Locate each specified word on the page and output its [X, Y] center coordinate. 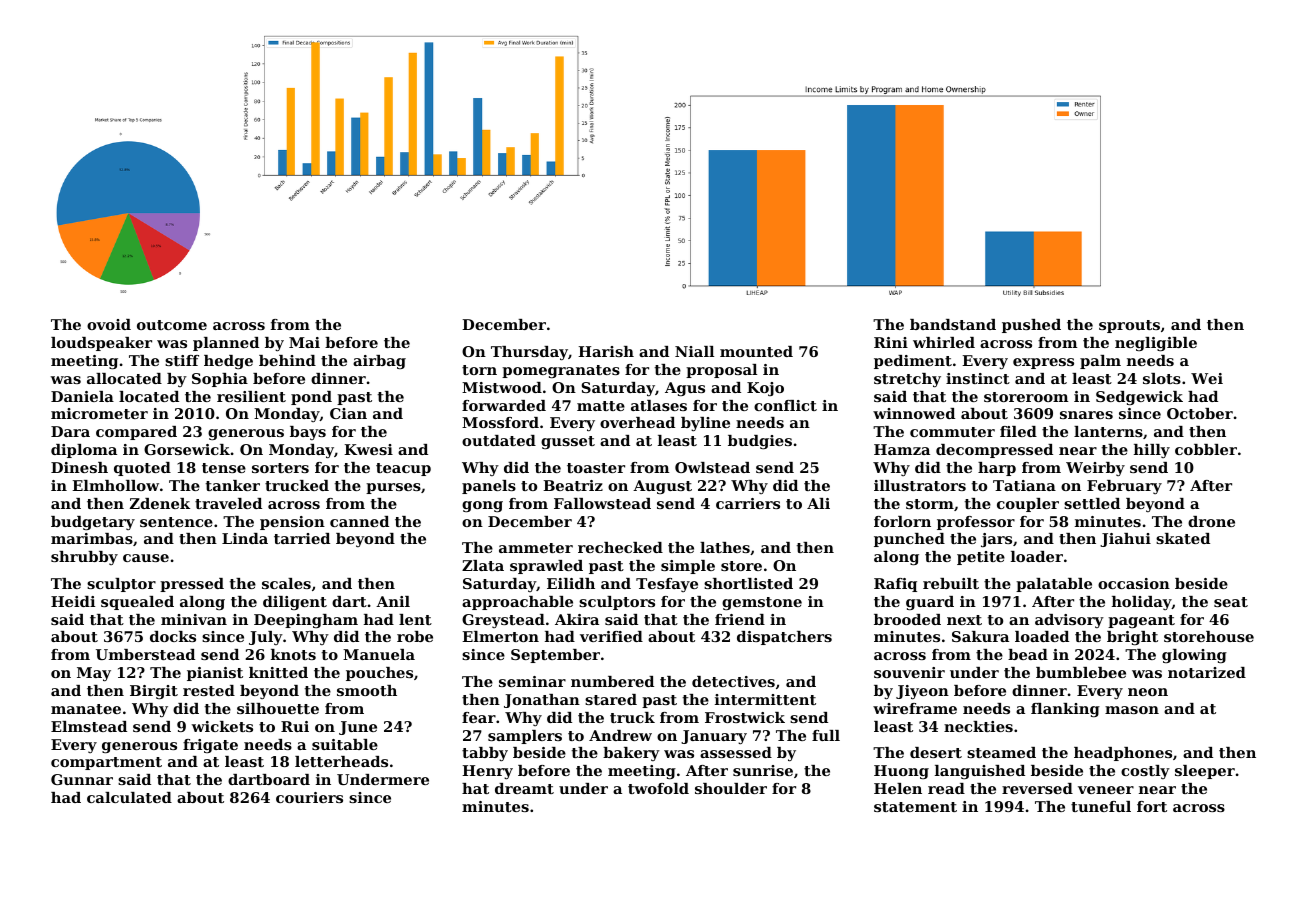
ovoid [109, 324]
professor [976, 523]
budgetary [93, 523]
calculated [129, 797]
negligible [1156, 344]
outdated [499, 440]
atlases [659, 405]
